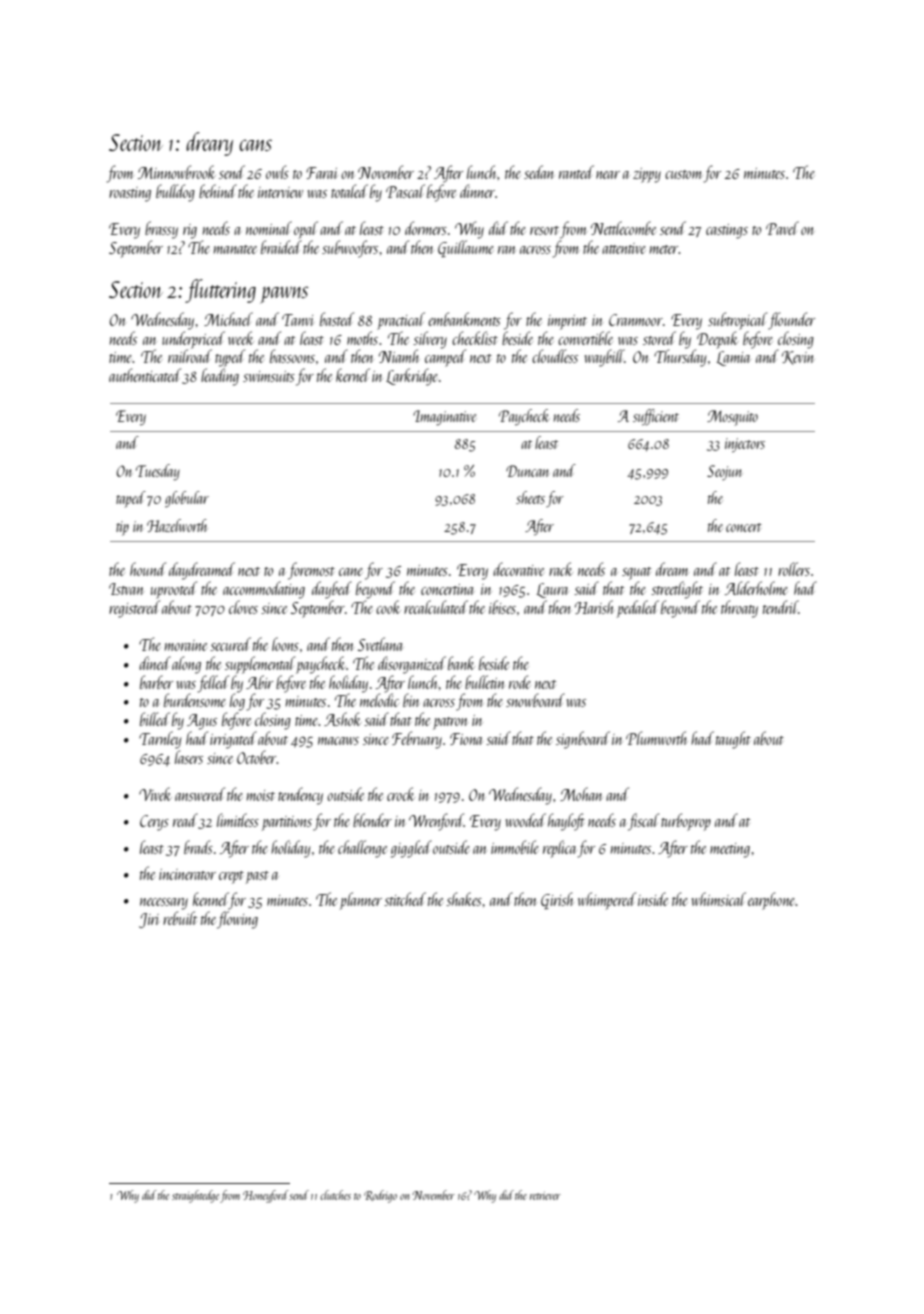  Describe the element at coordinates (264, 590) in the image. I see `accommodating` at that location.
